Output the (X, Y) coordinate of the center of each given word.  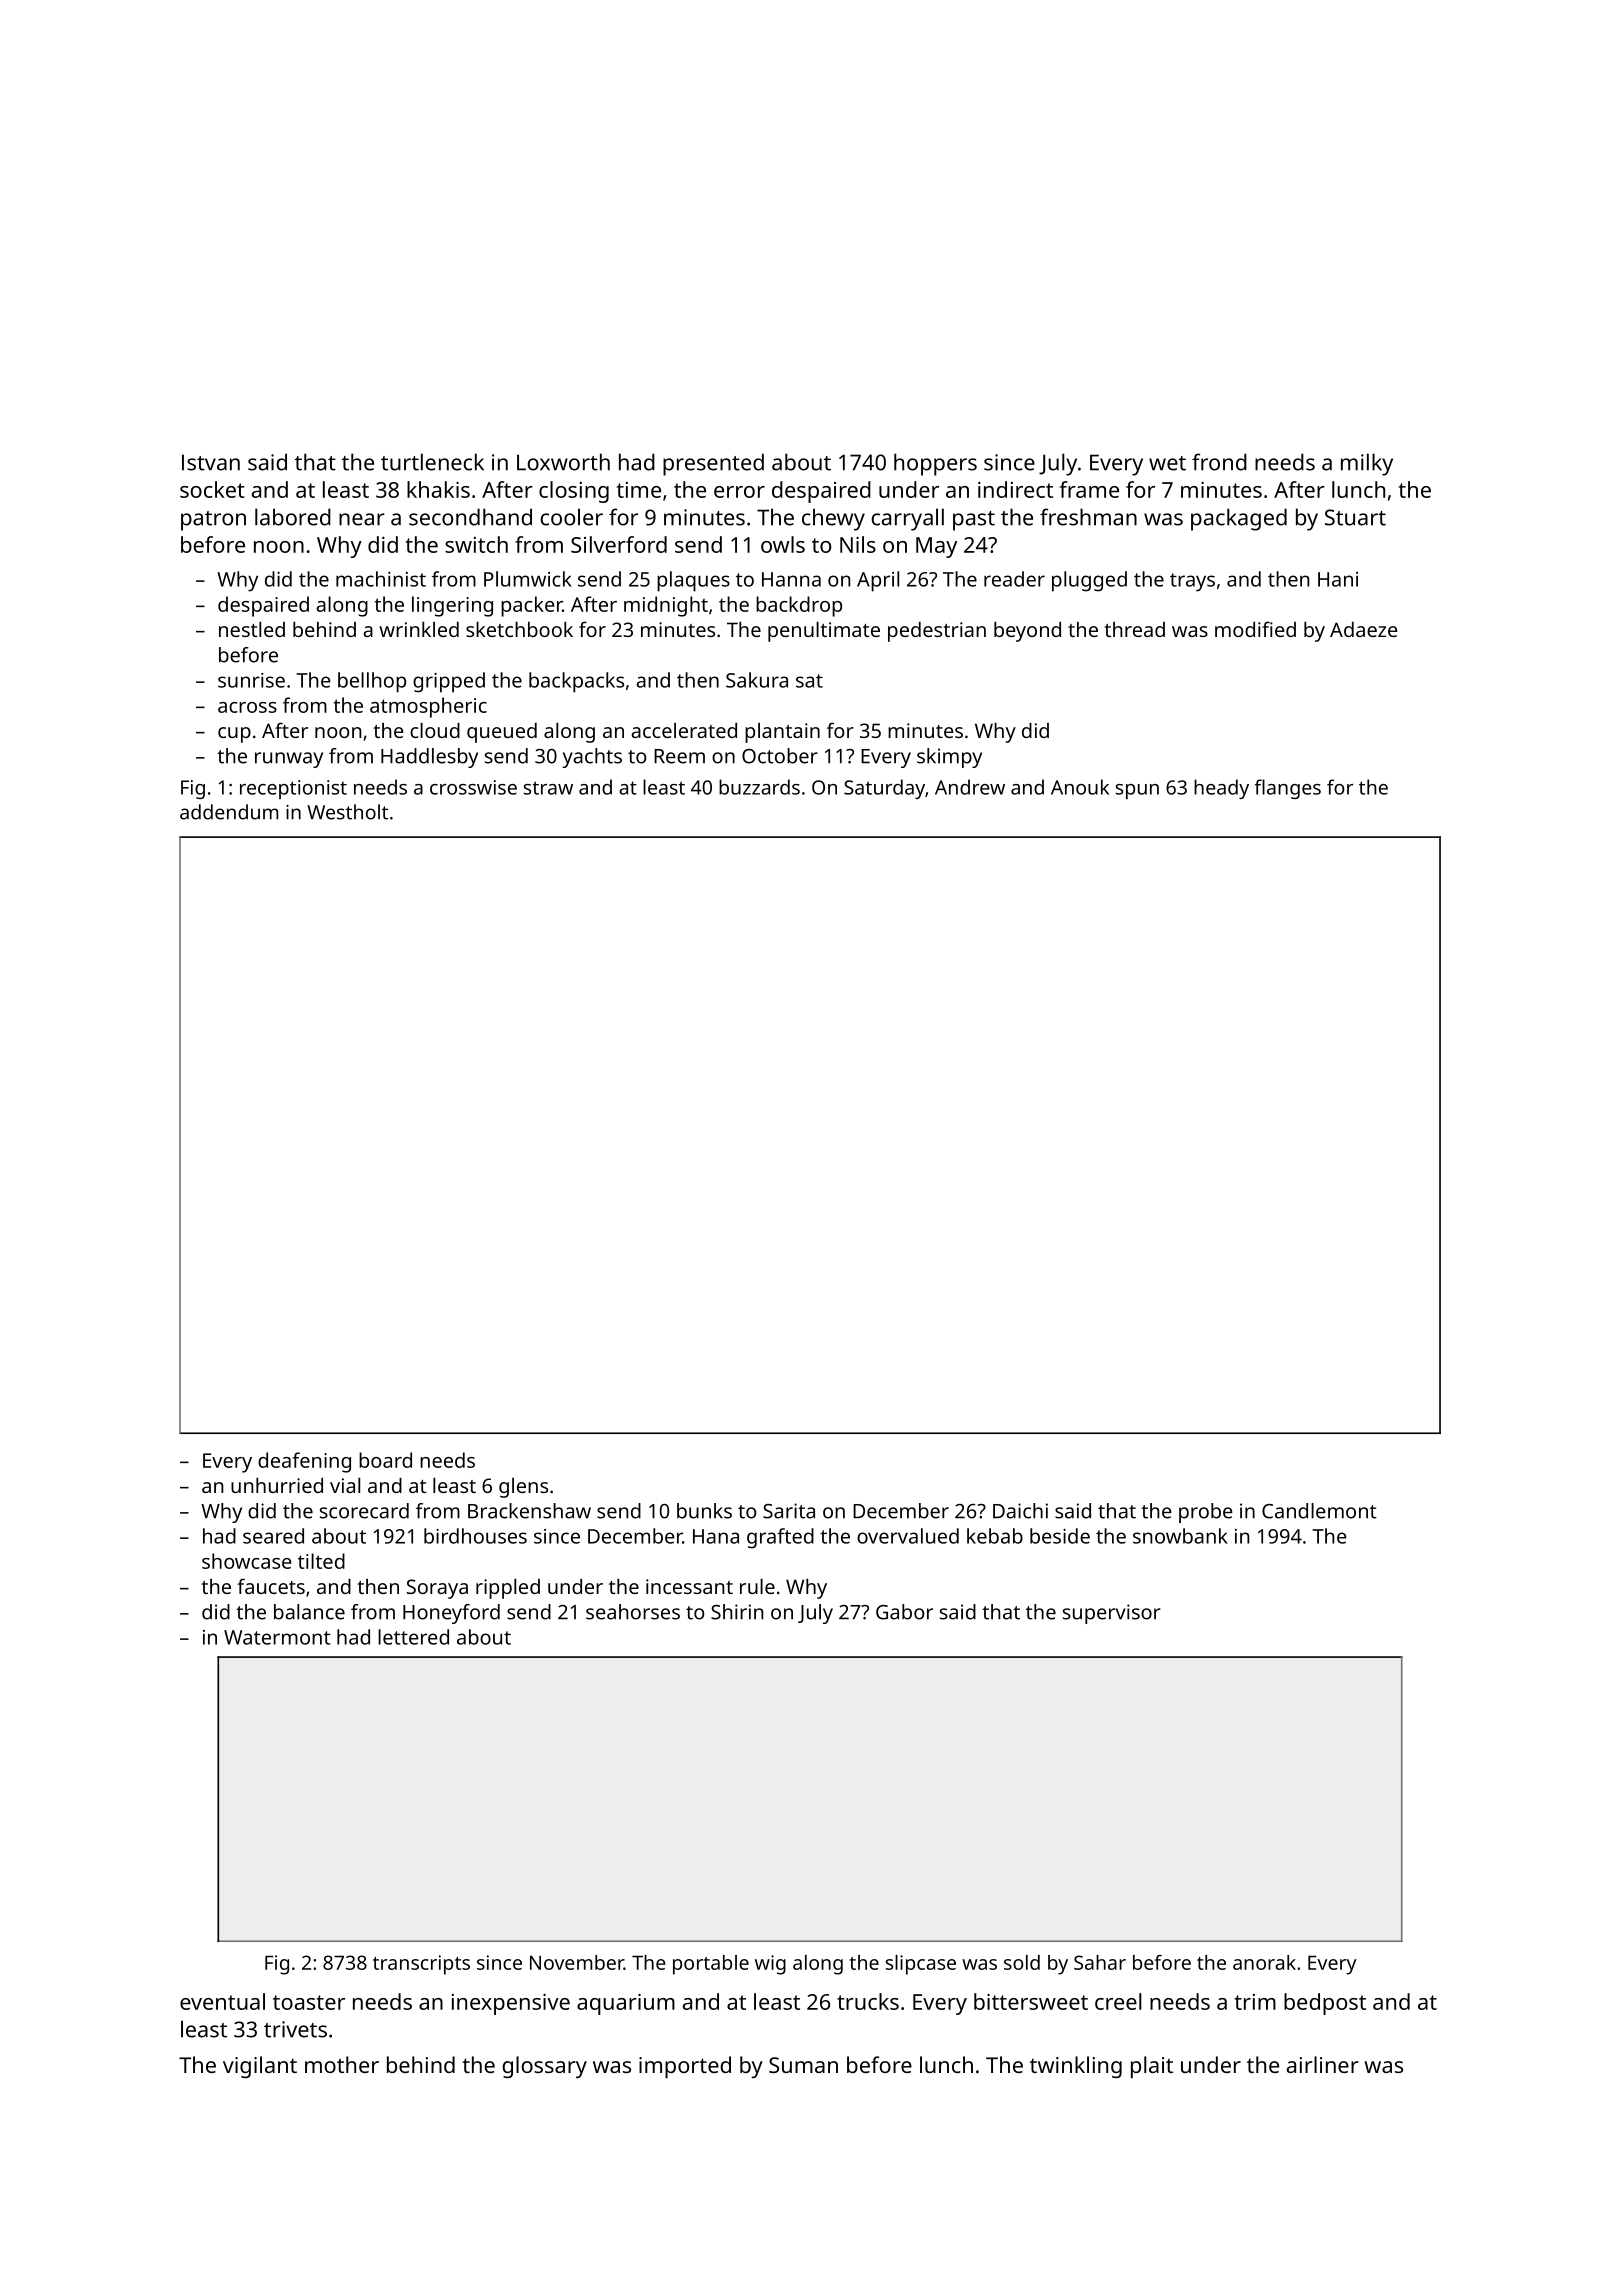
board (385, 1460)
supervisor (1112, 1614)
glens (523, 1488)
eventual (222, 2001)
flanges (1287, 789)
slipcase (921, 1965)
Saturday (884, 789)
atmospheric (428, 707)
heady (1221, 789)
